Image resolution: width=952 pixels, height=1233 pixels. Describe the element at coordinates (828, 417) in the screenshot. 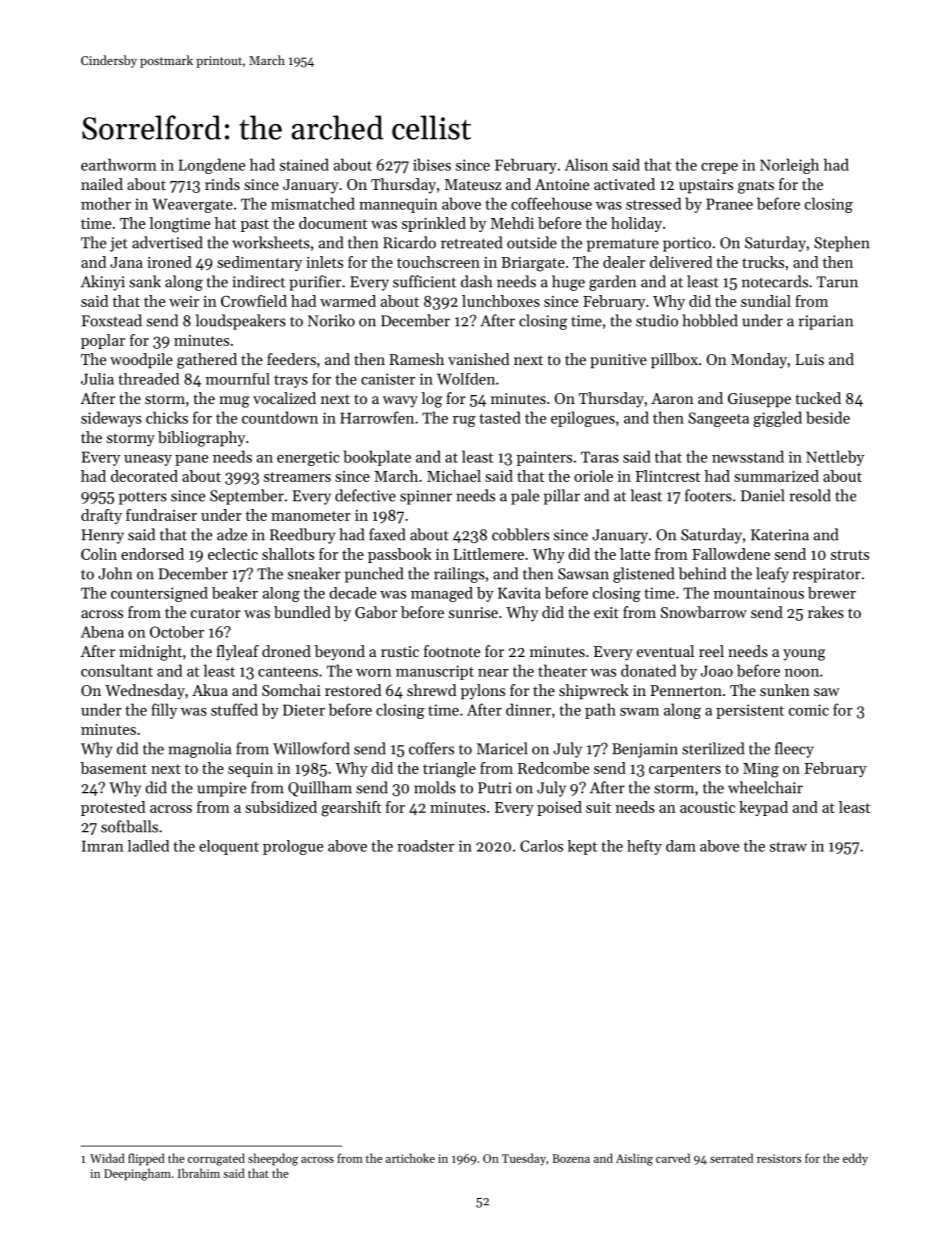

I see `beside` at that location.
